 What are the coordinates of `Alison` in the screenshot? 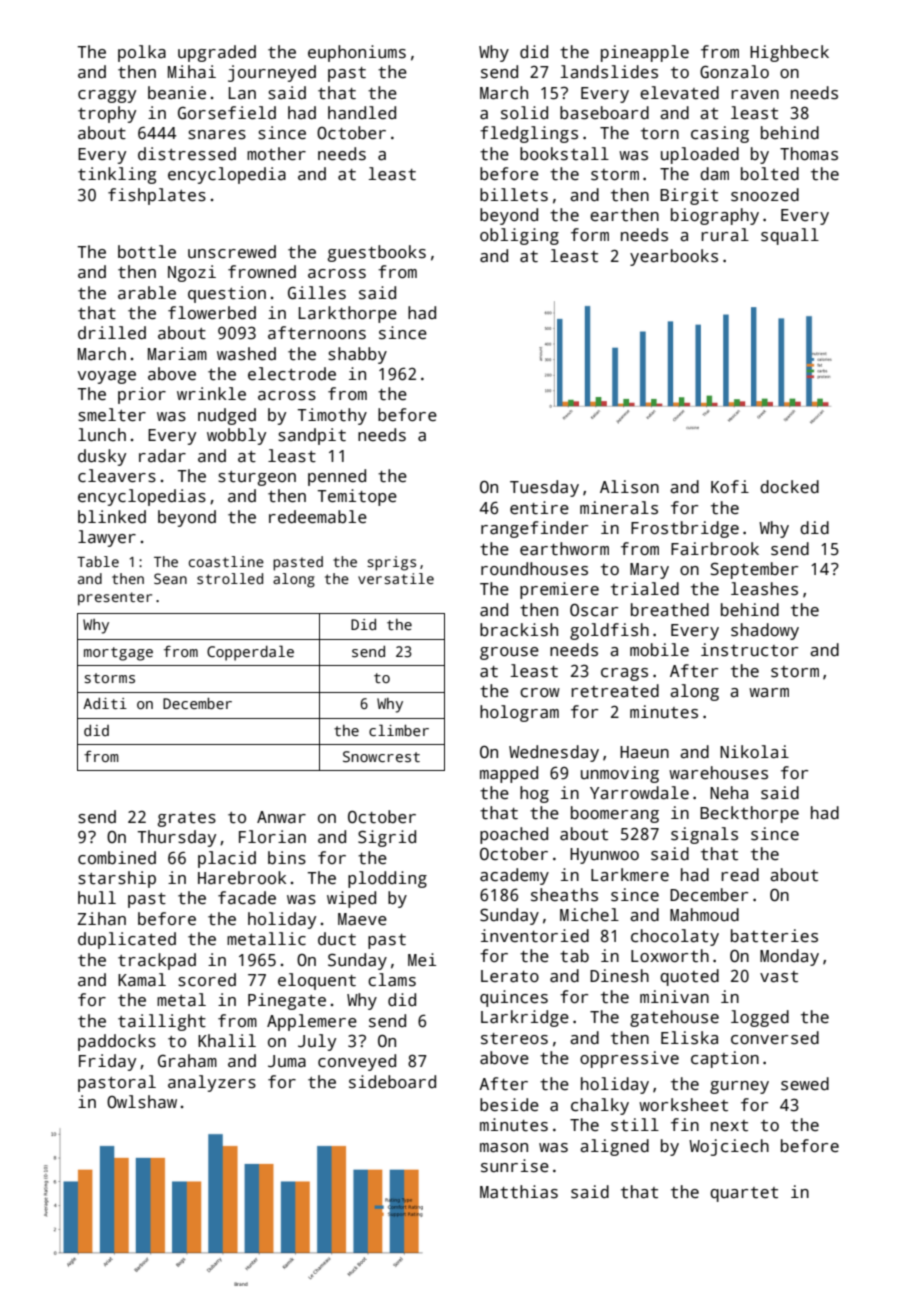 It's located at (629, 487).
